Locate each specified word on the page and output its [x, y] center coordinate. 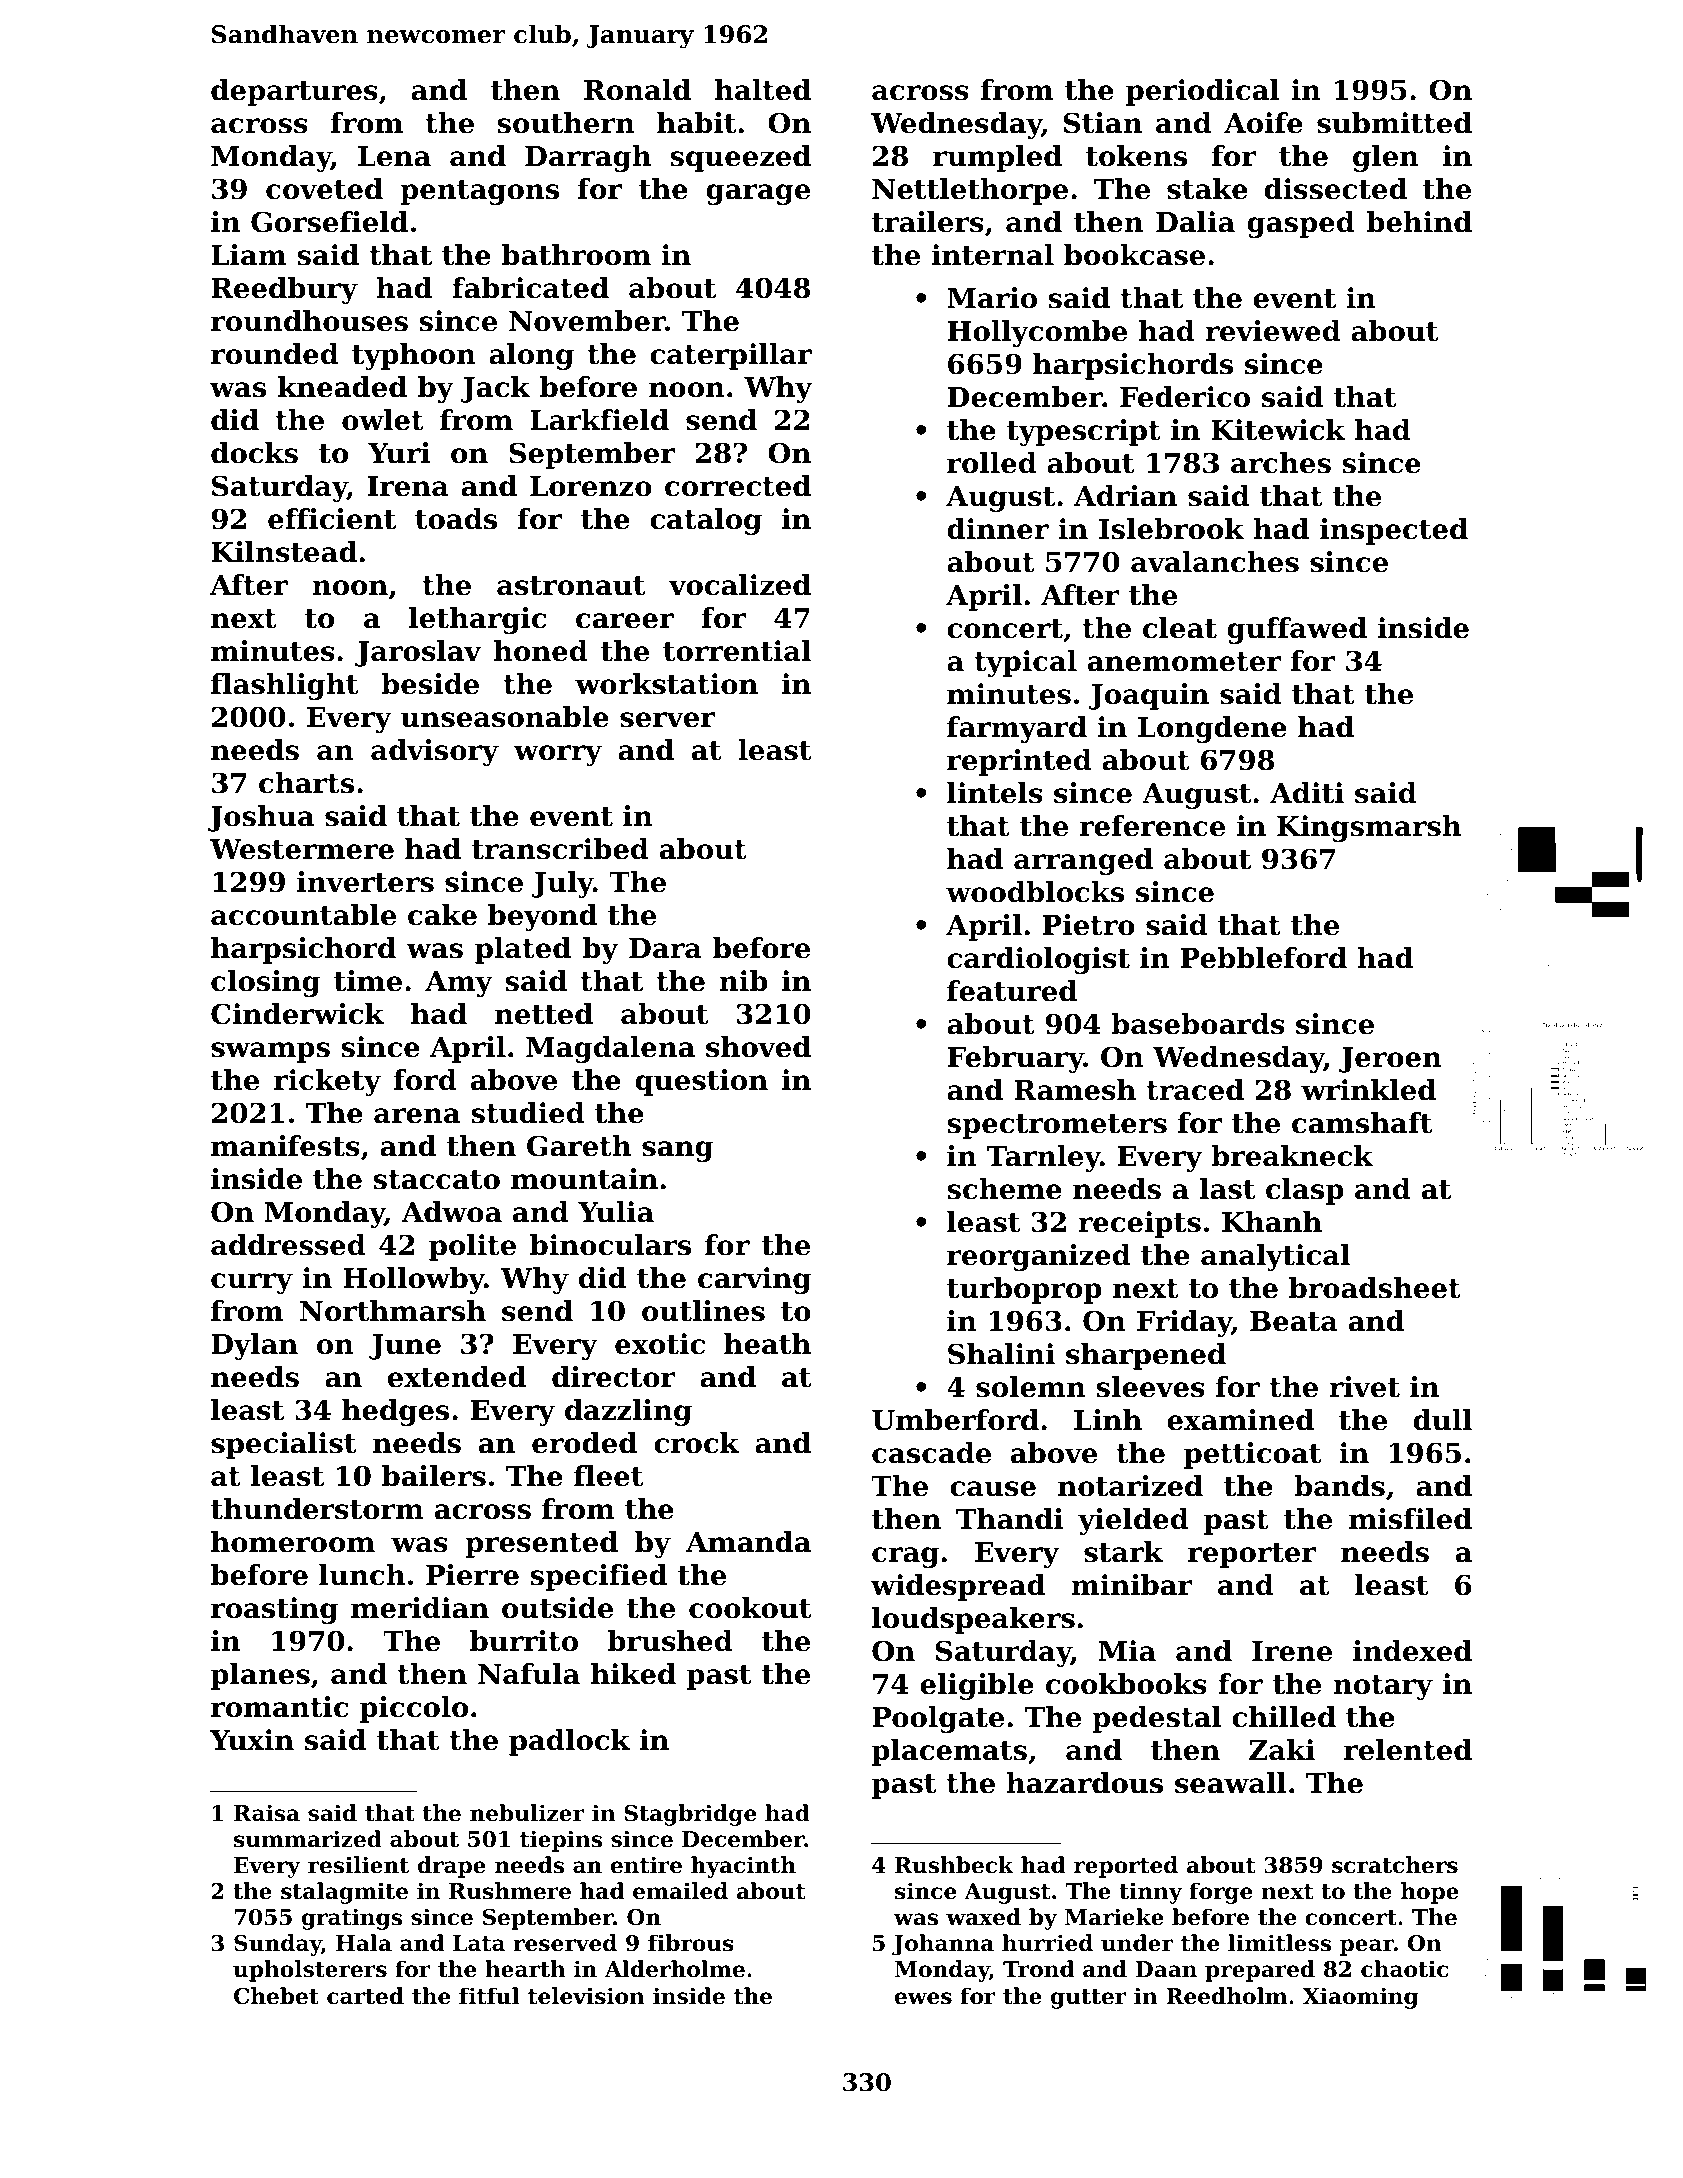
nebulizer [527, 1813]
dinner [998, 529]
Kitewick [1278, 430]
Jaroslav [418, 653]
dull [1442, 1420]
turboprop [1024, 1290]
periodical [1203, 92]
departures [294, 92]
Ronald [637, 90]
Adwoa [452, 1212]
